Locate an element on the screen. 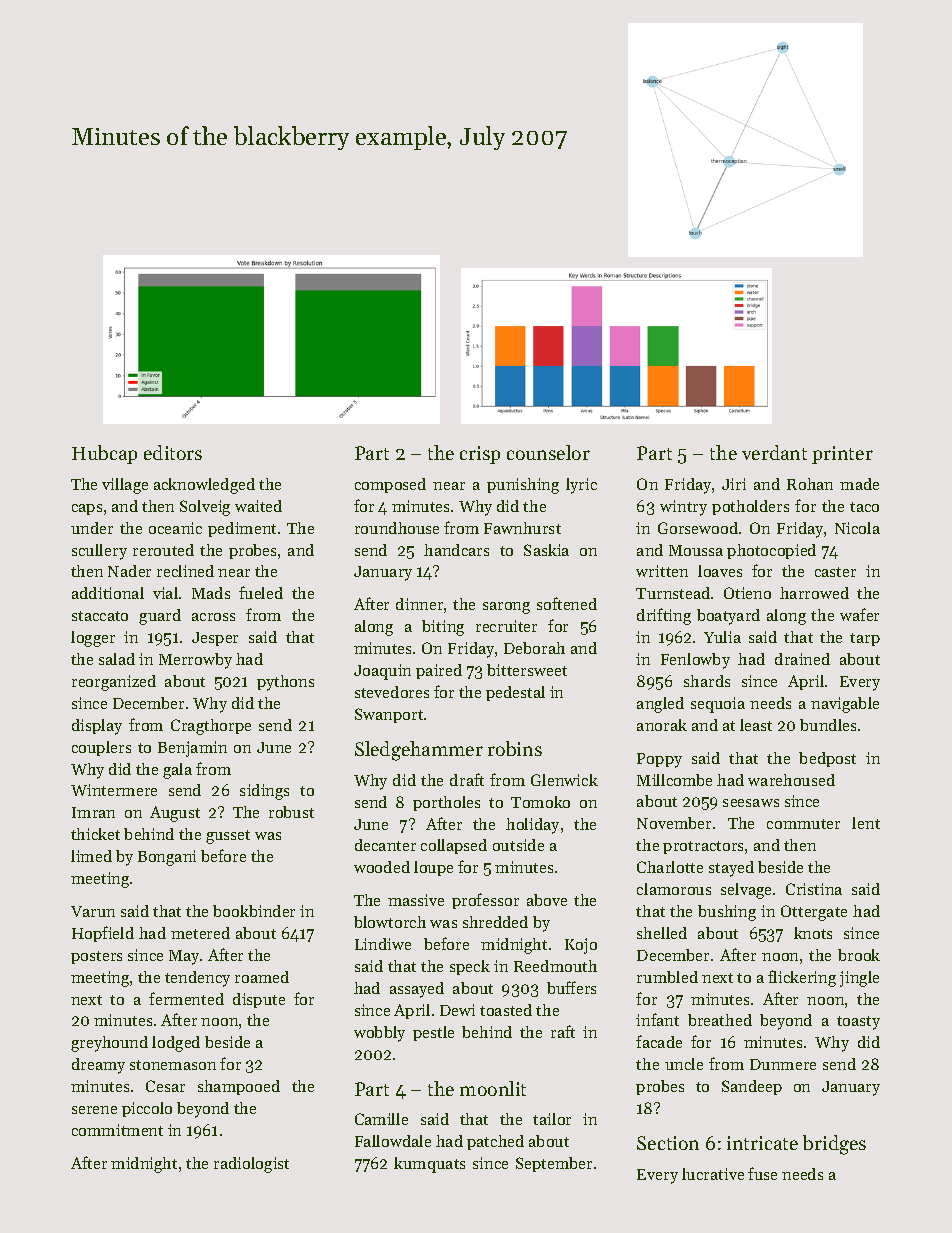 This screenshot has height=1233, width=952. printer is located at coordinates (842, 455).
